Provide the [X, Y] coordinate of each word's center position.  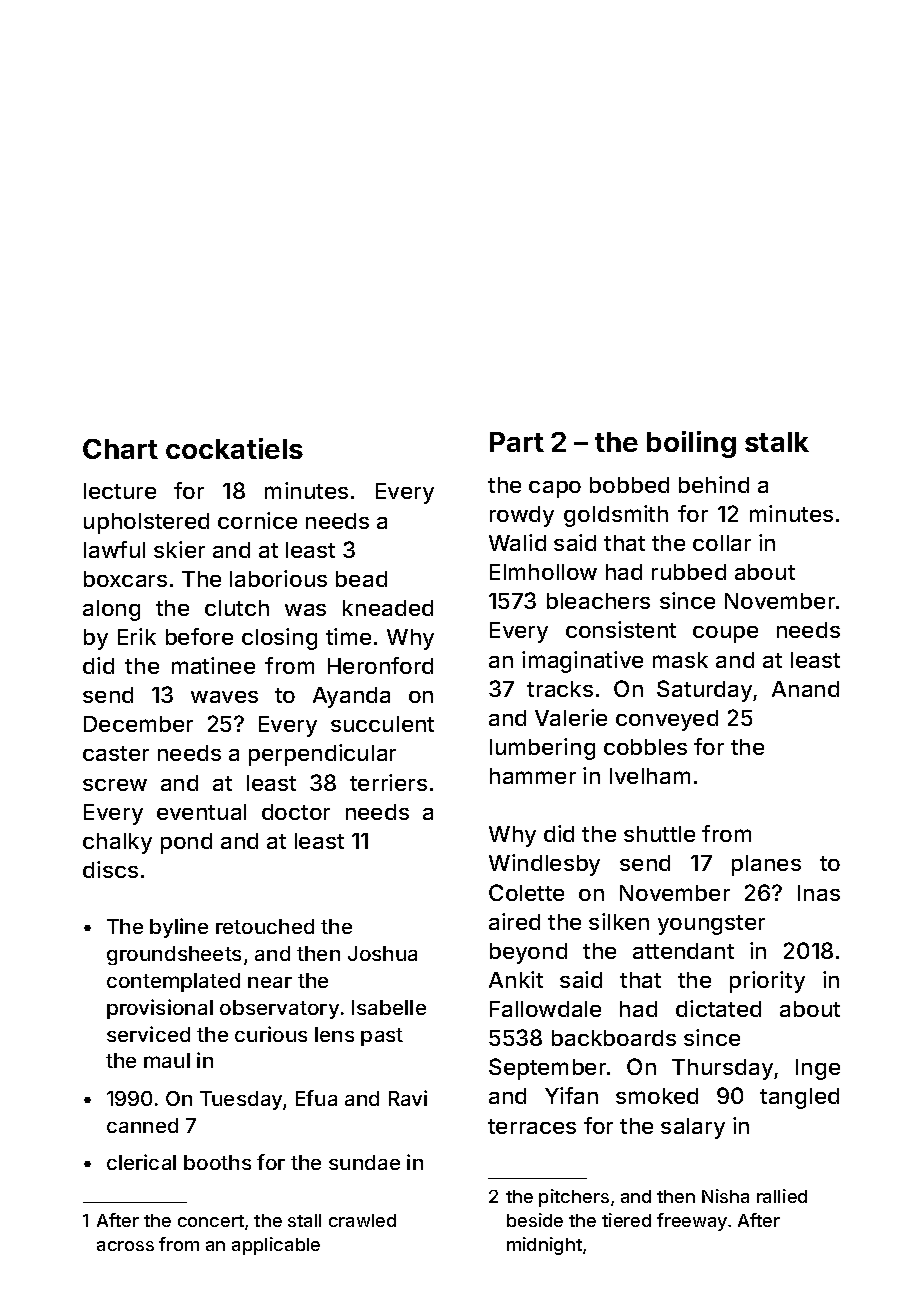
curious [271, 1034]
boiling [691, 444]
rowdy [522, 516]
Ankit [516, 979]
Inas [819, 893]
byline [179, 928]
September [547, 1069]
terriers [388, 782]
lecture [120, 491]
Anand [805, 689]
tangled [799, 1098]
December [138, 724]
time [348, 636]
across [125, 1246]
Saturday [704, 691]
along [111, 610]
